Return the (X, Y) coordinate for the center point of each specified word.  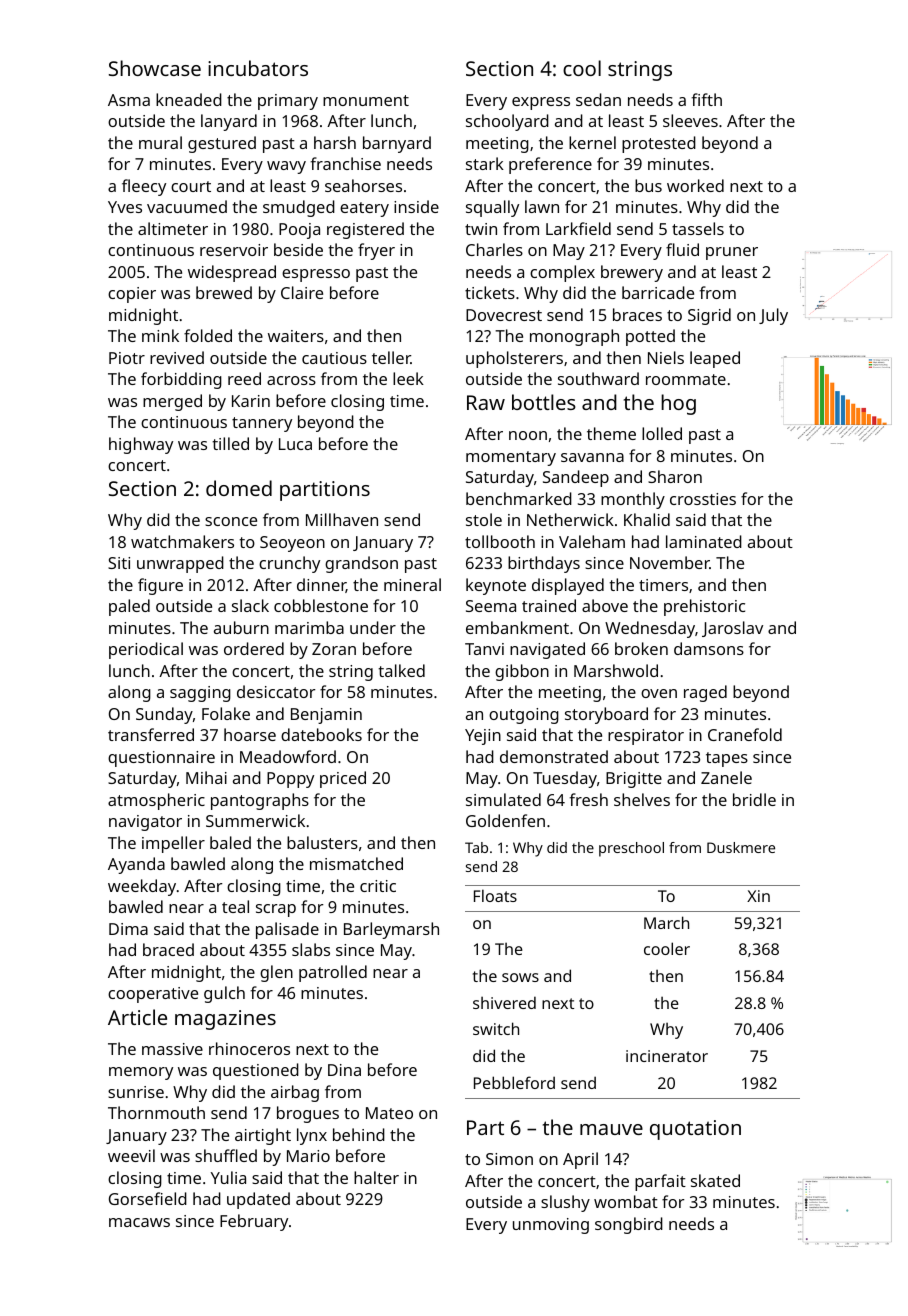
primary (288, 102)
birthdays (544, 564)
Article (137, 1017)
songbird (629, 1225)
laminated (704, 541)
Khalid (647, 519)
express (541, 103)
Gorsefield (148, 1198)
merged (172, 402)
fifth (707, 99)
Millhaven (342, 519)
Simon (509, 1159)
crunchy (289, 564)
